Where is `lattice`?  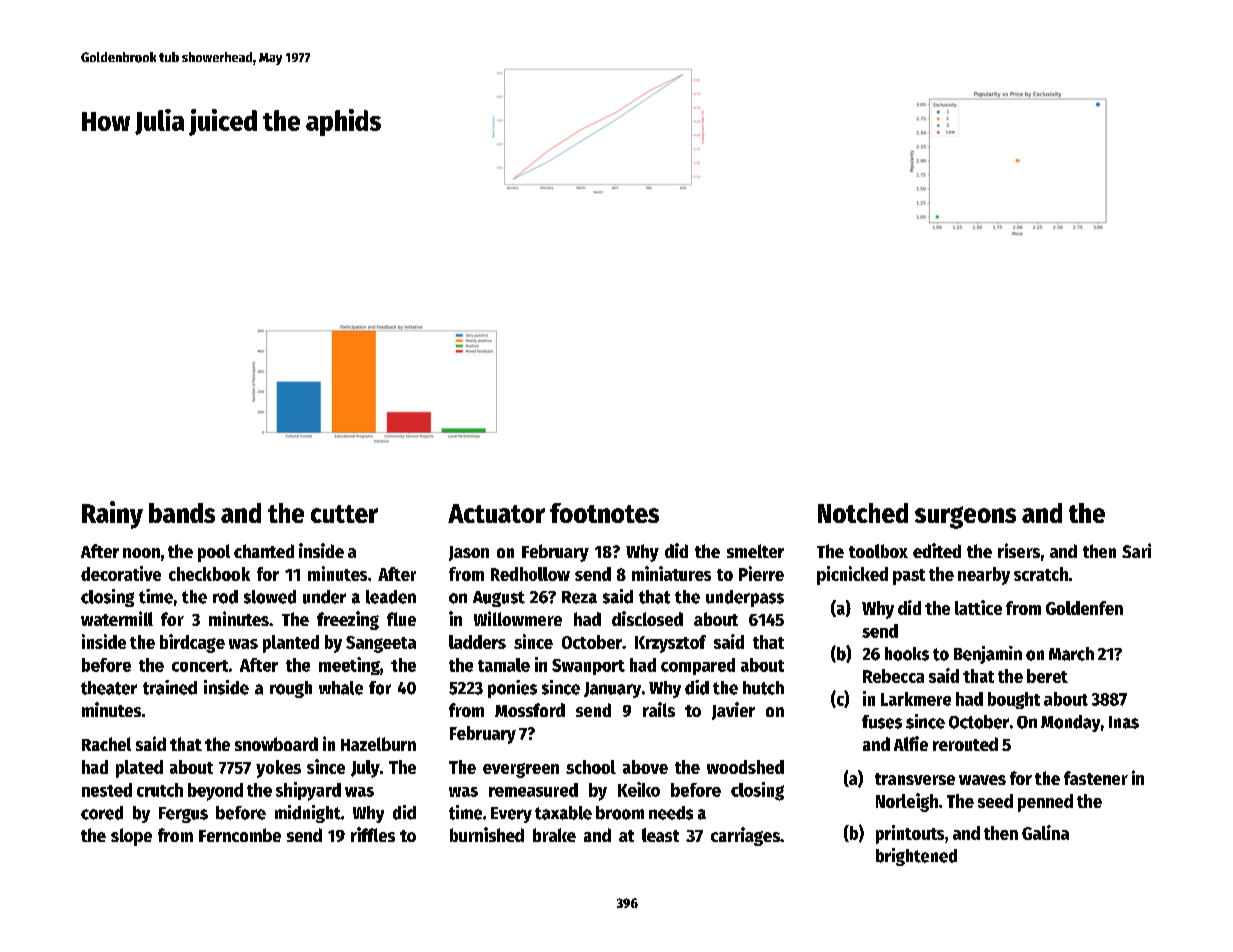 lattice is located at coordinates (978, 607).
